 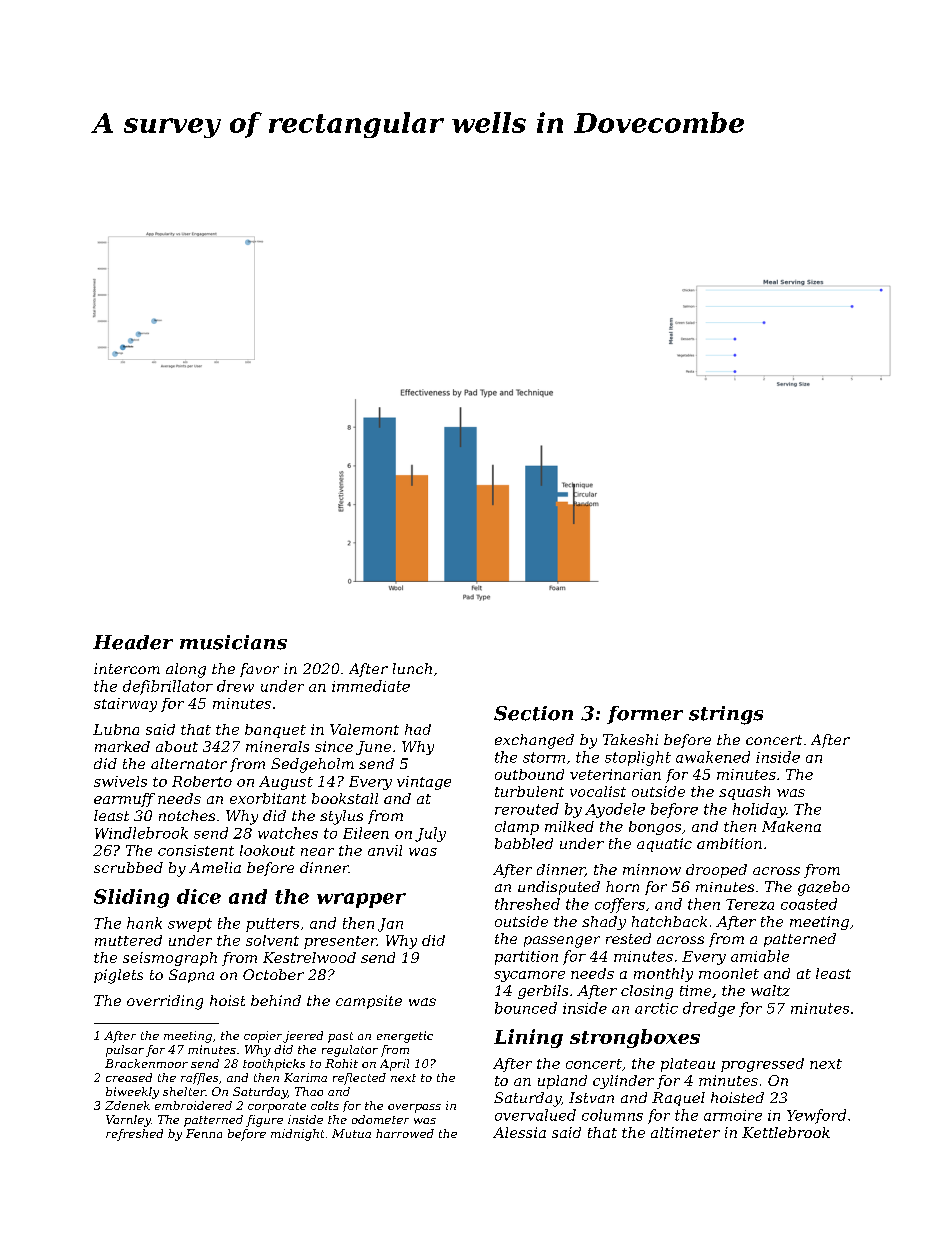 I want to click on pulsar, so click(x=125, y=1051).
